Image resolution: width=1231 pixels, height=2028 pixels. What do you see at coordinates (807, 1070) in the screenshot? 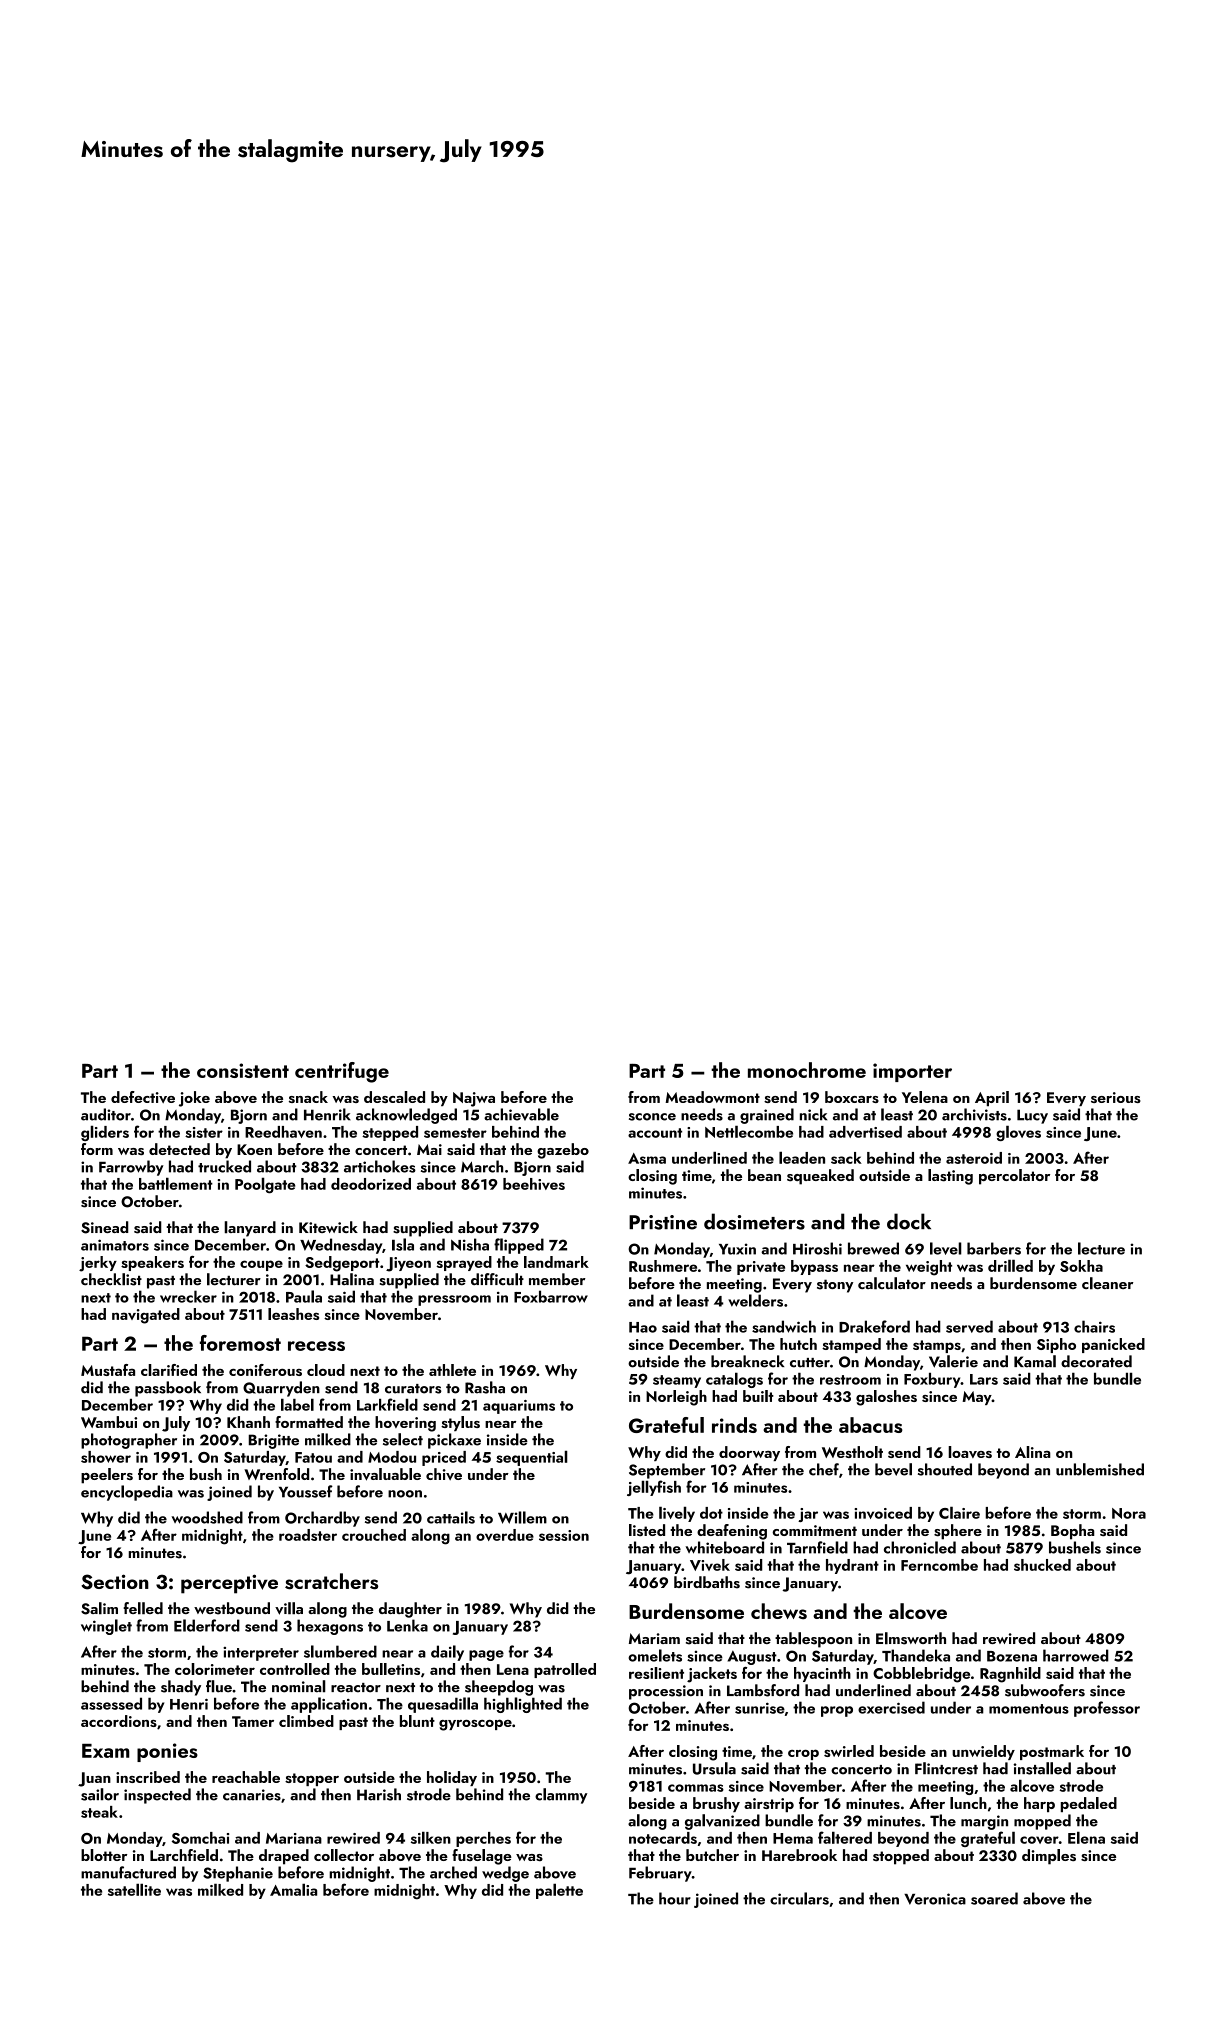
I see `monochrome` at bounding box center [807, 1070].
